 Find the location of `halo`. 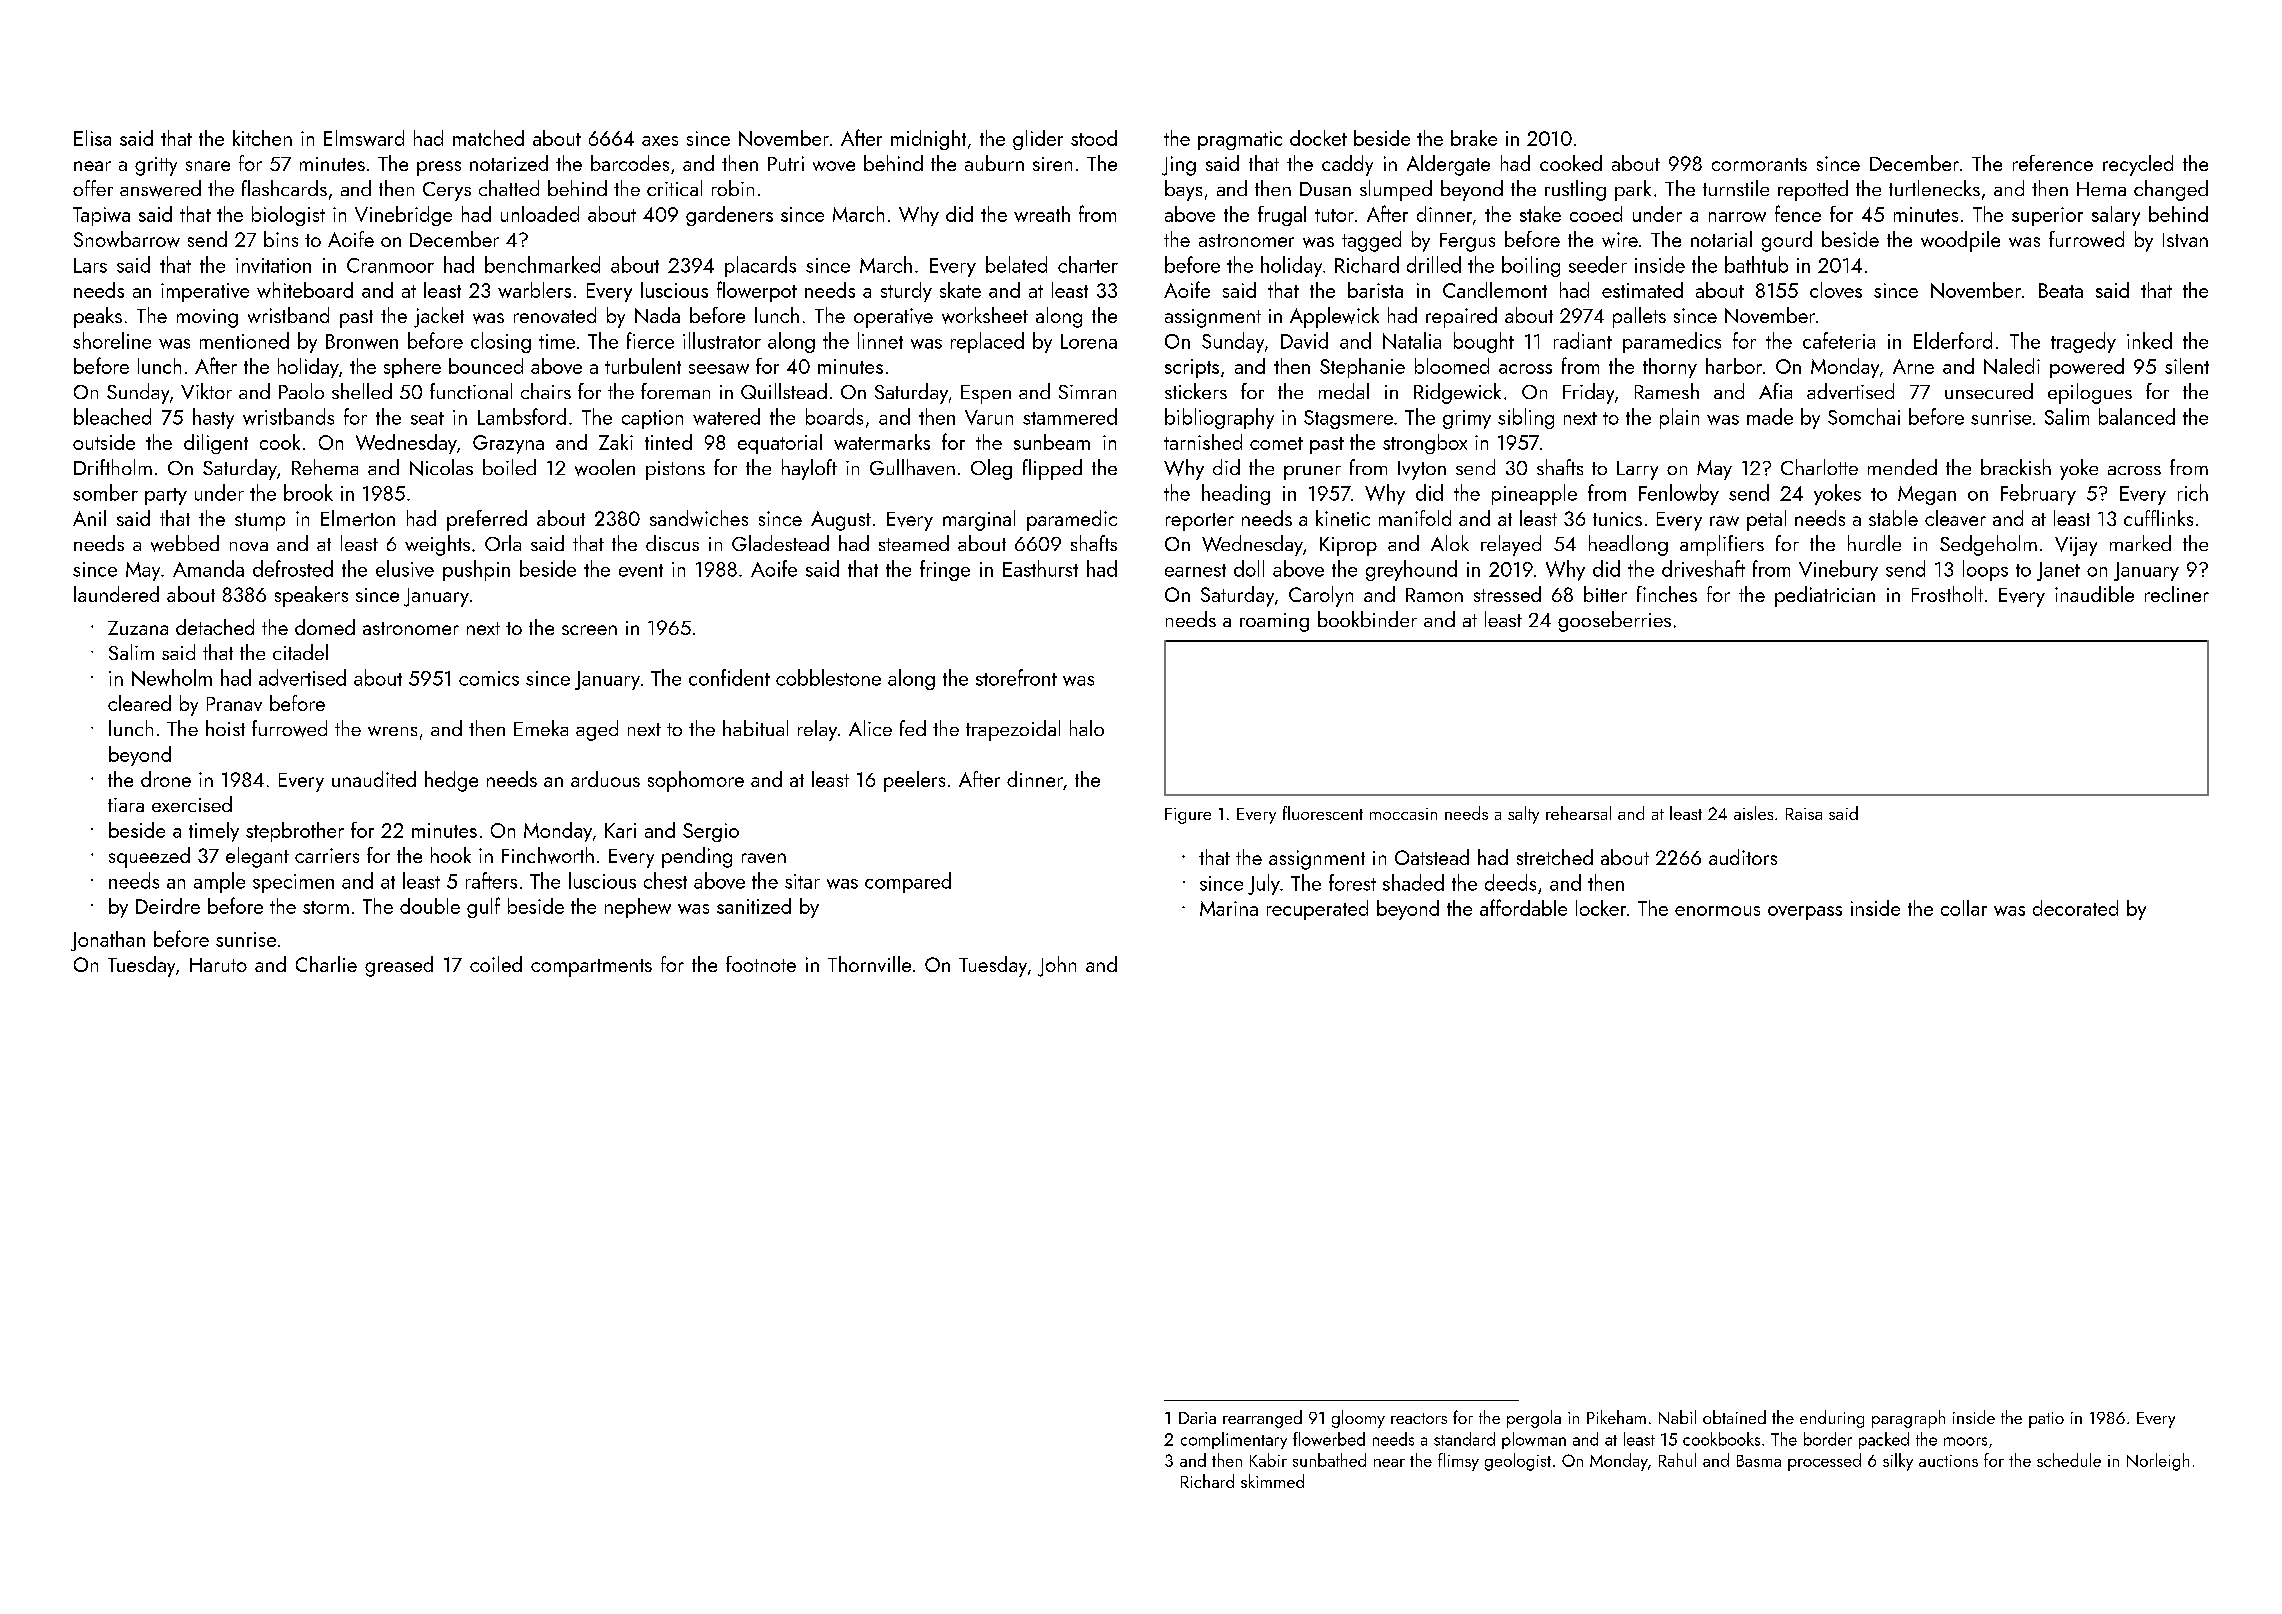

halo is located at coordinates (1087, 728).
